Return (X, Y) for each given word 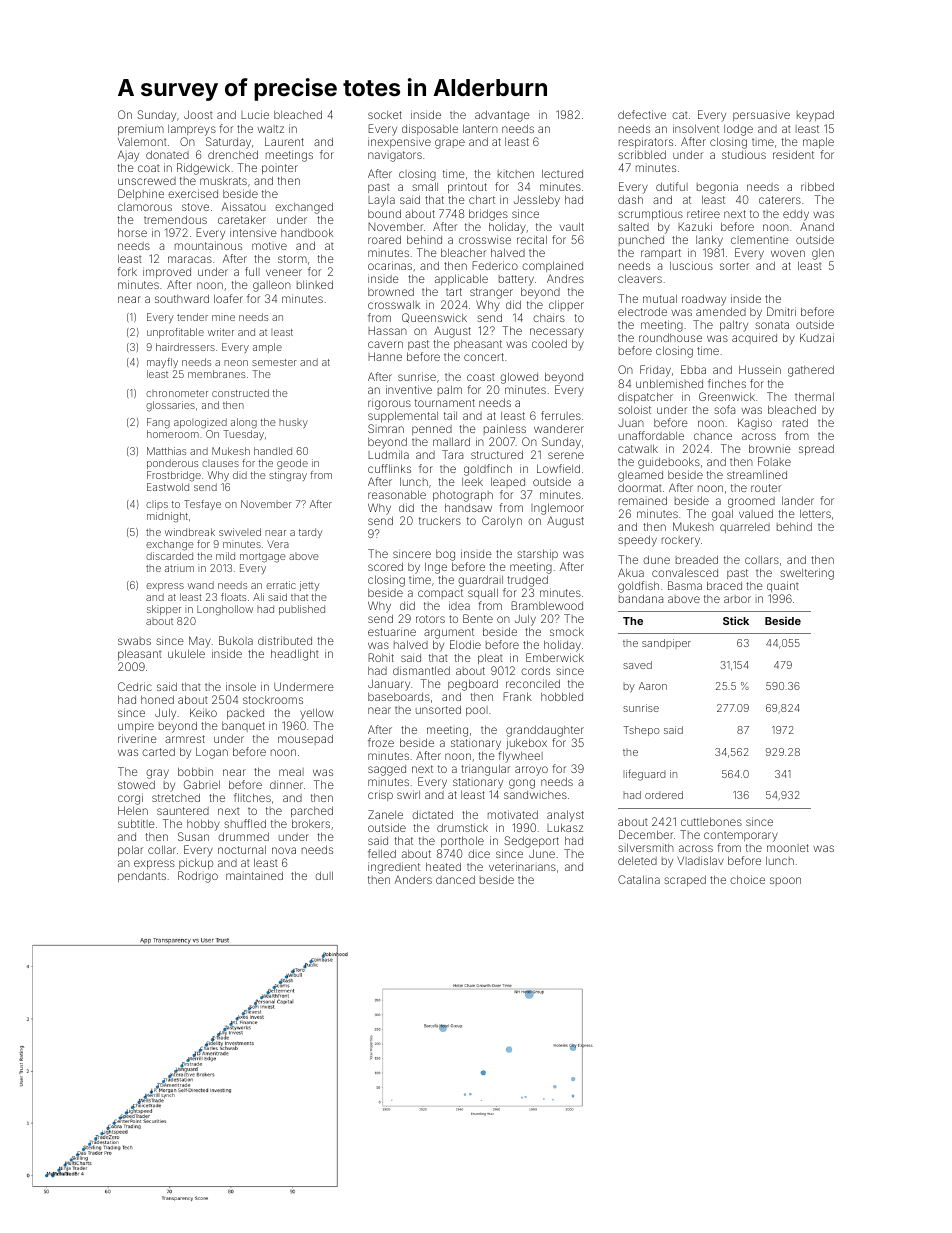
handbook (307, 232)
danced (455, 879)
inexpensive (399, 142)
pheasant (478, 345)
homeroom (173, 434)
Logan (212, 753)
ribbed (817, 186)
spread (816, 449)
